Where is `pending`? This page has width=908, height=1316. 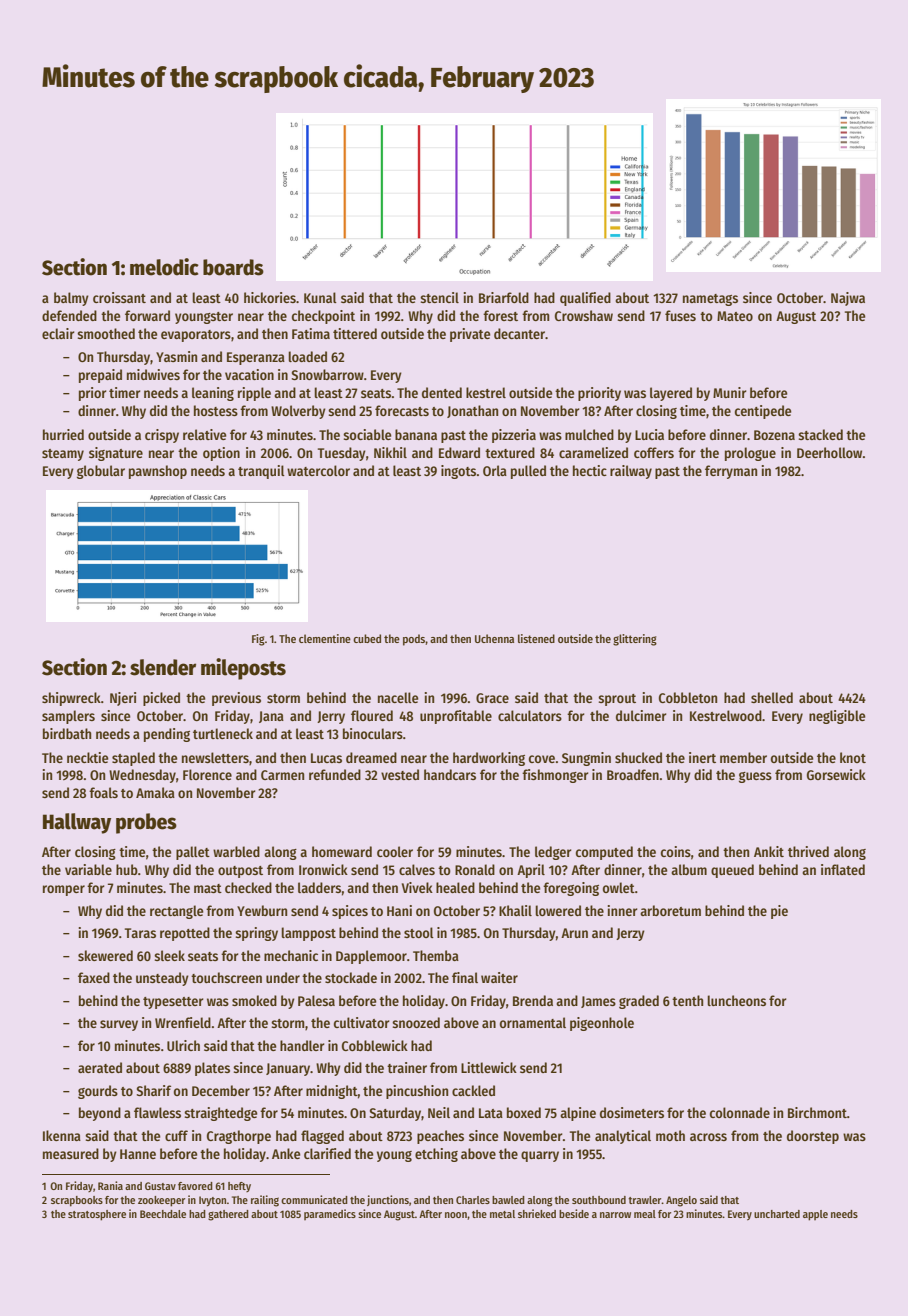
pending is located at coordinates (167, 735).
